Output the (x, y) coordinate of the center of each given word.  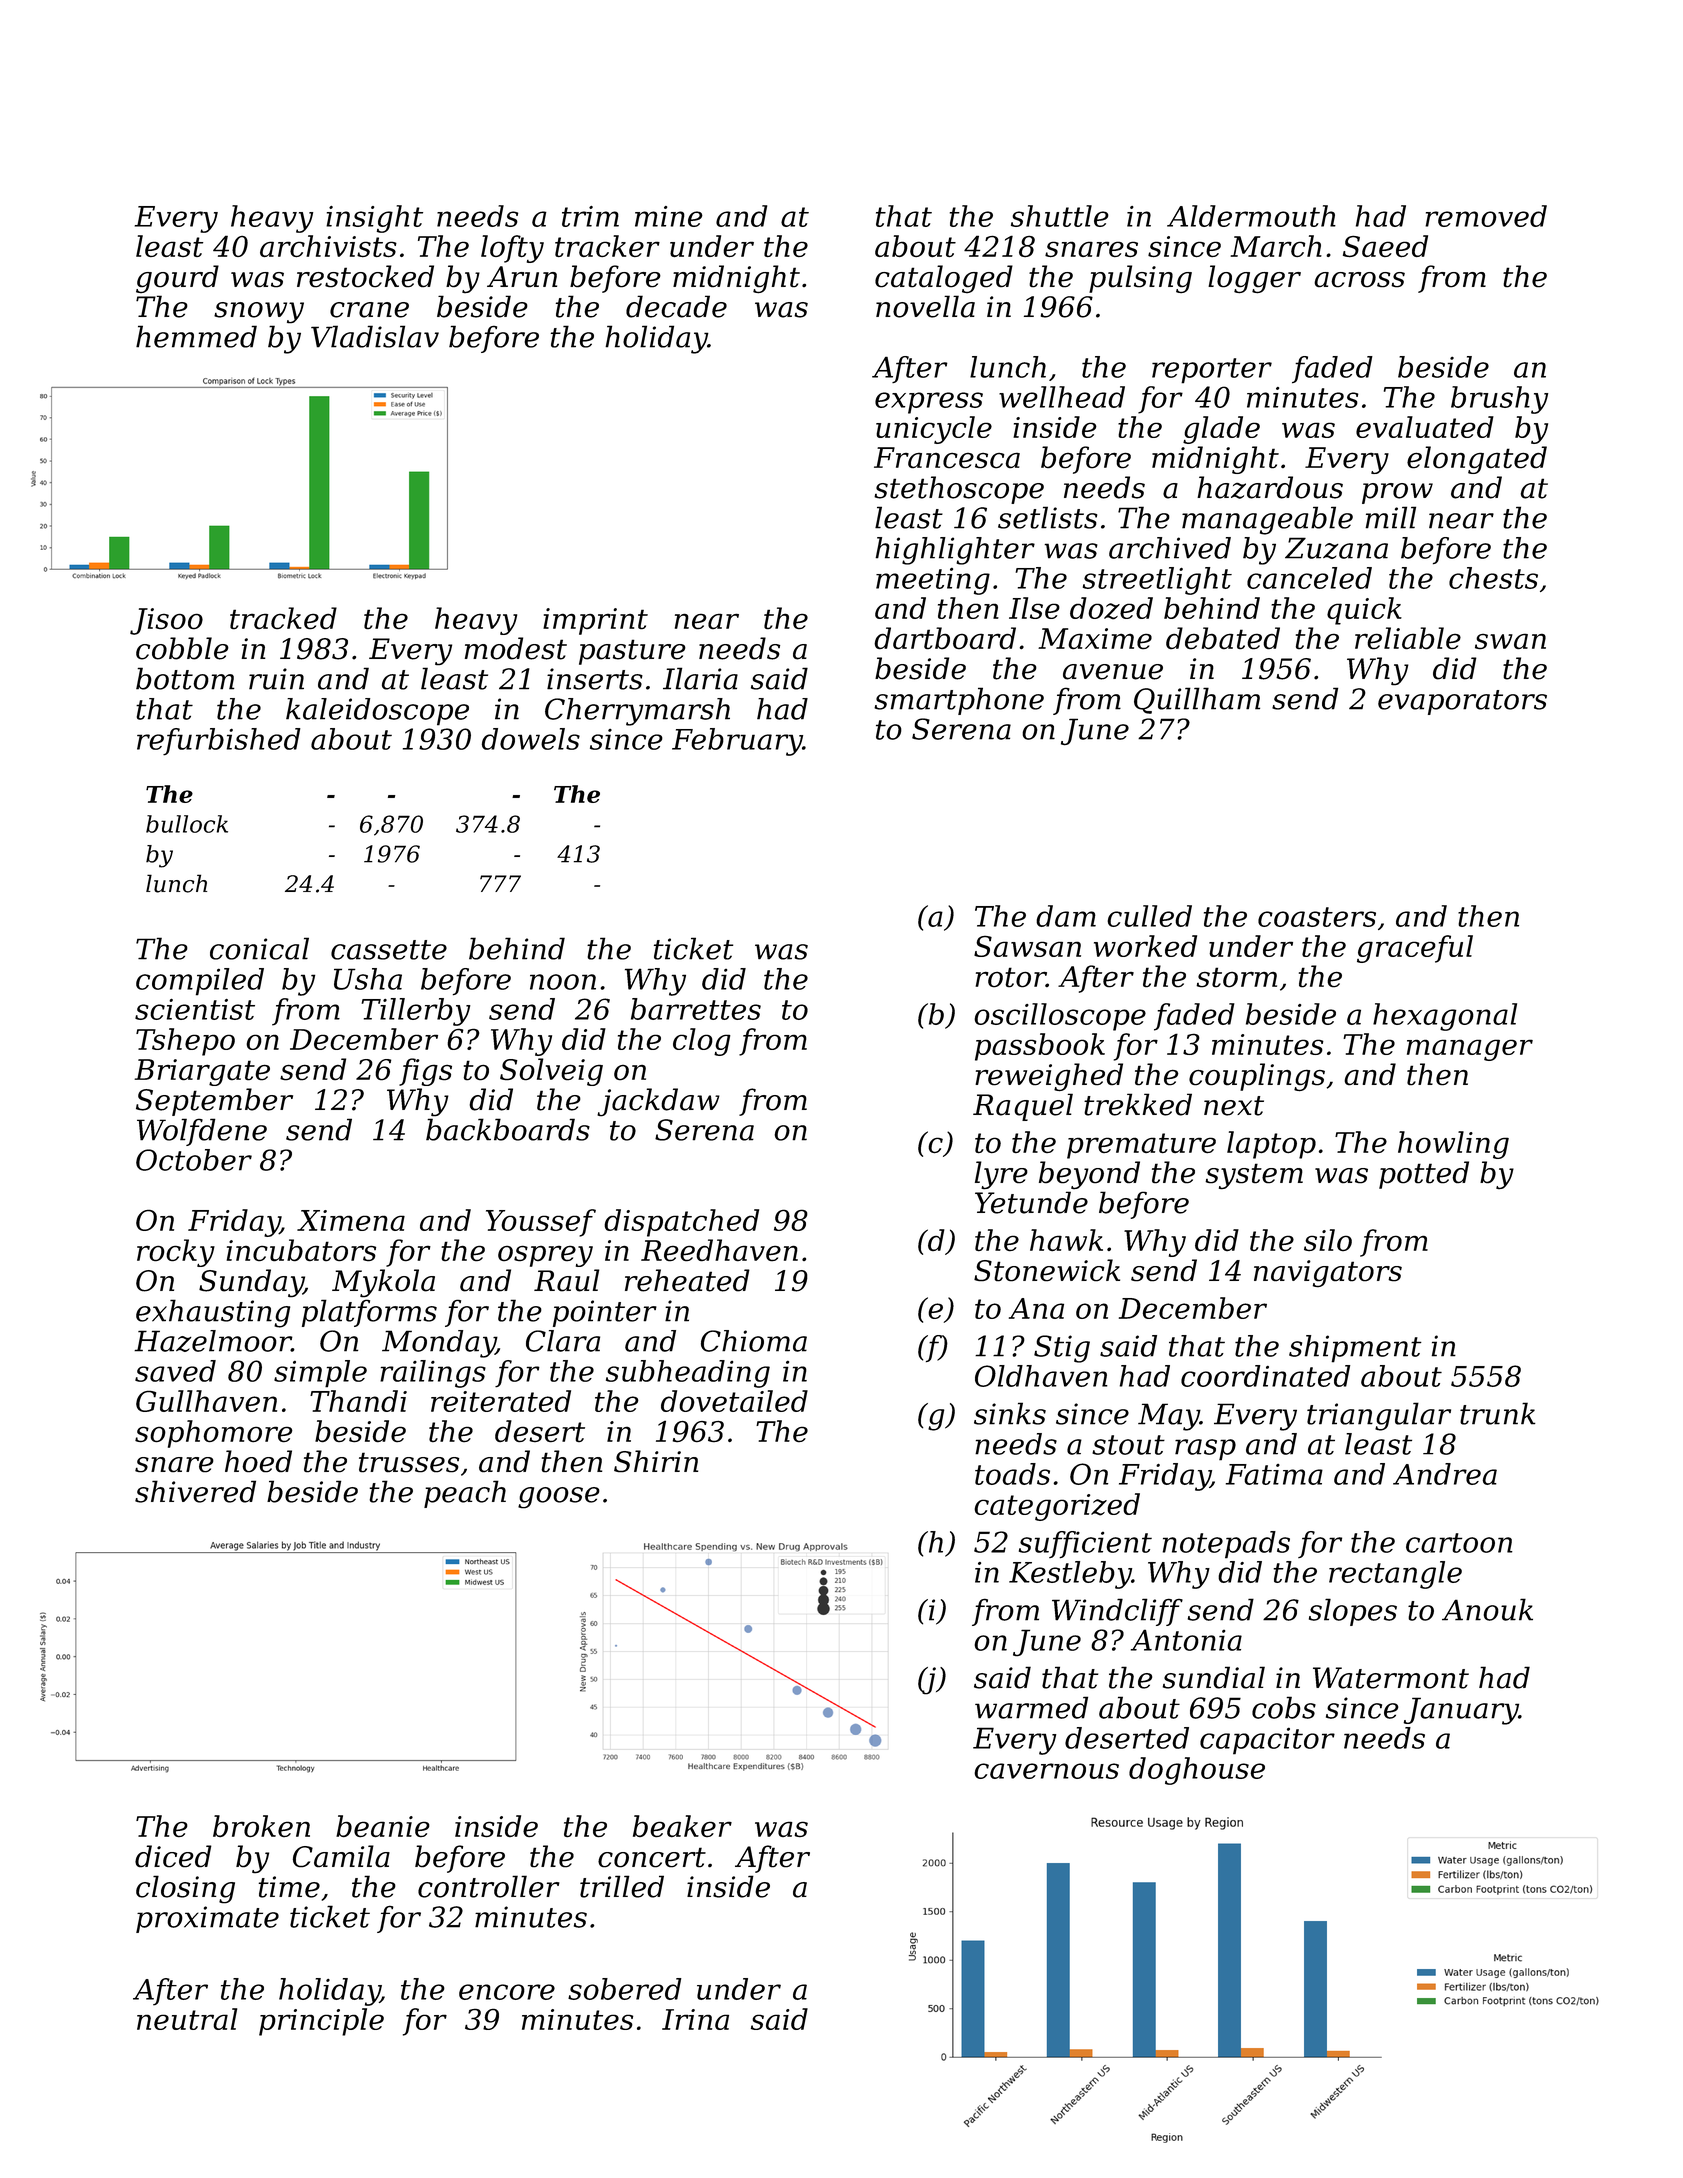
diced (173, 1856)
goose (559, 1498)
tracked (283, 618)
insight (374, 219)
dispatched (681, 1223)
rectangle (1395, 1575)
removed (1486, 216)
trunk (1498, 1413)
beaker (682, 1826)
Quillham (1197, 700)
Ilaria (700, 678)
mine (669, 216)
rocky (176, 1253)
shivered (195, 1491)
